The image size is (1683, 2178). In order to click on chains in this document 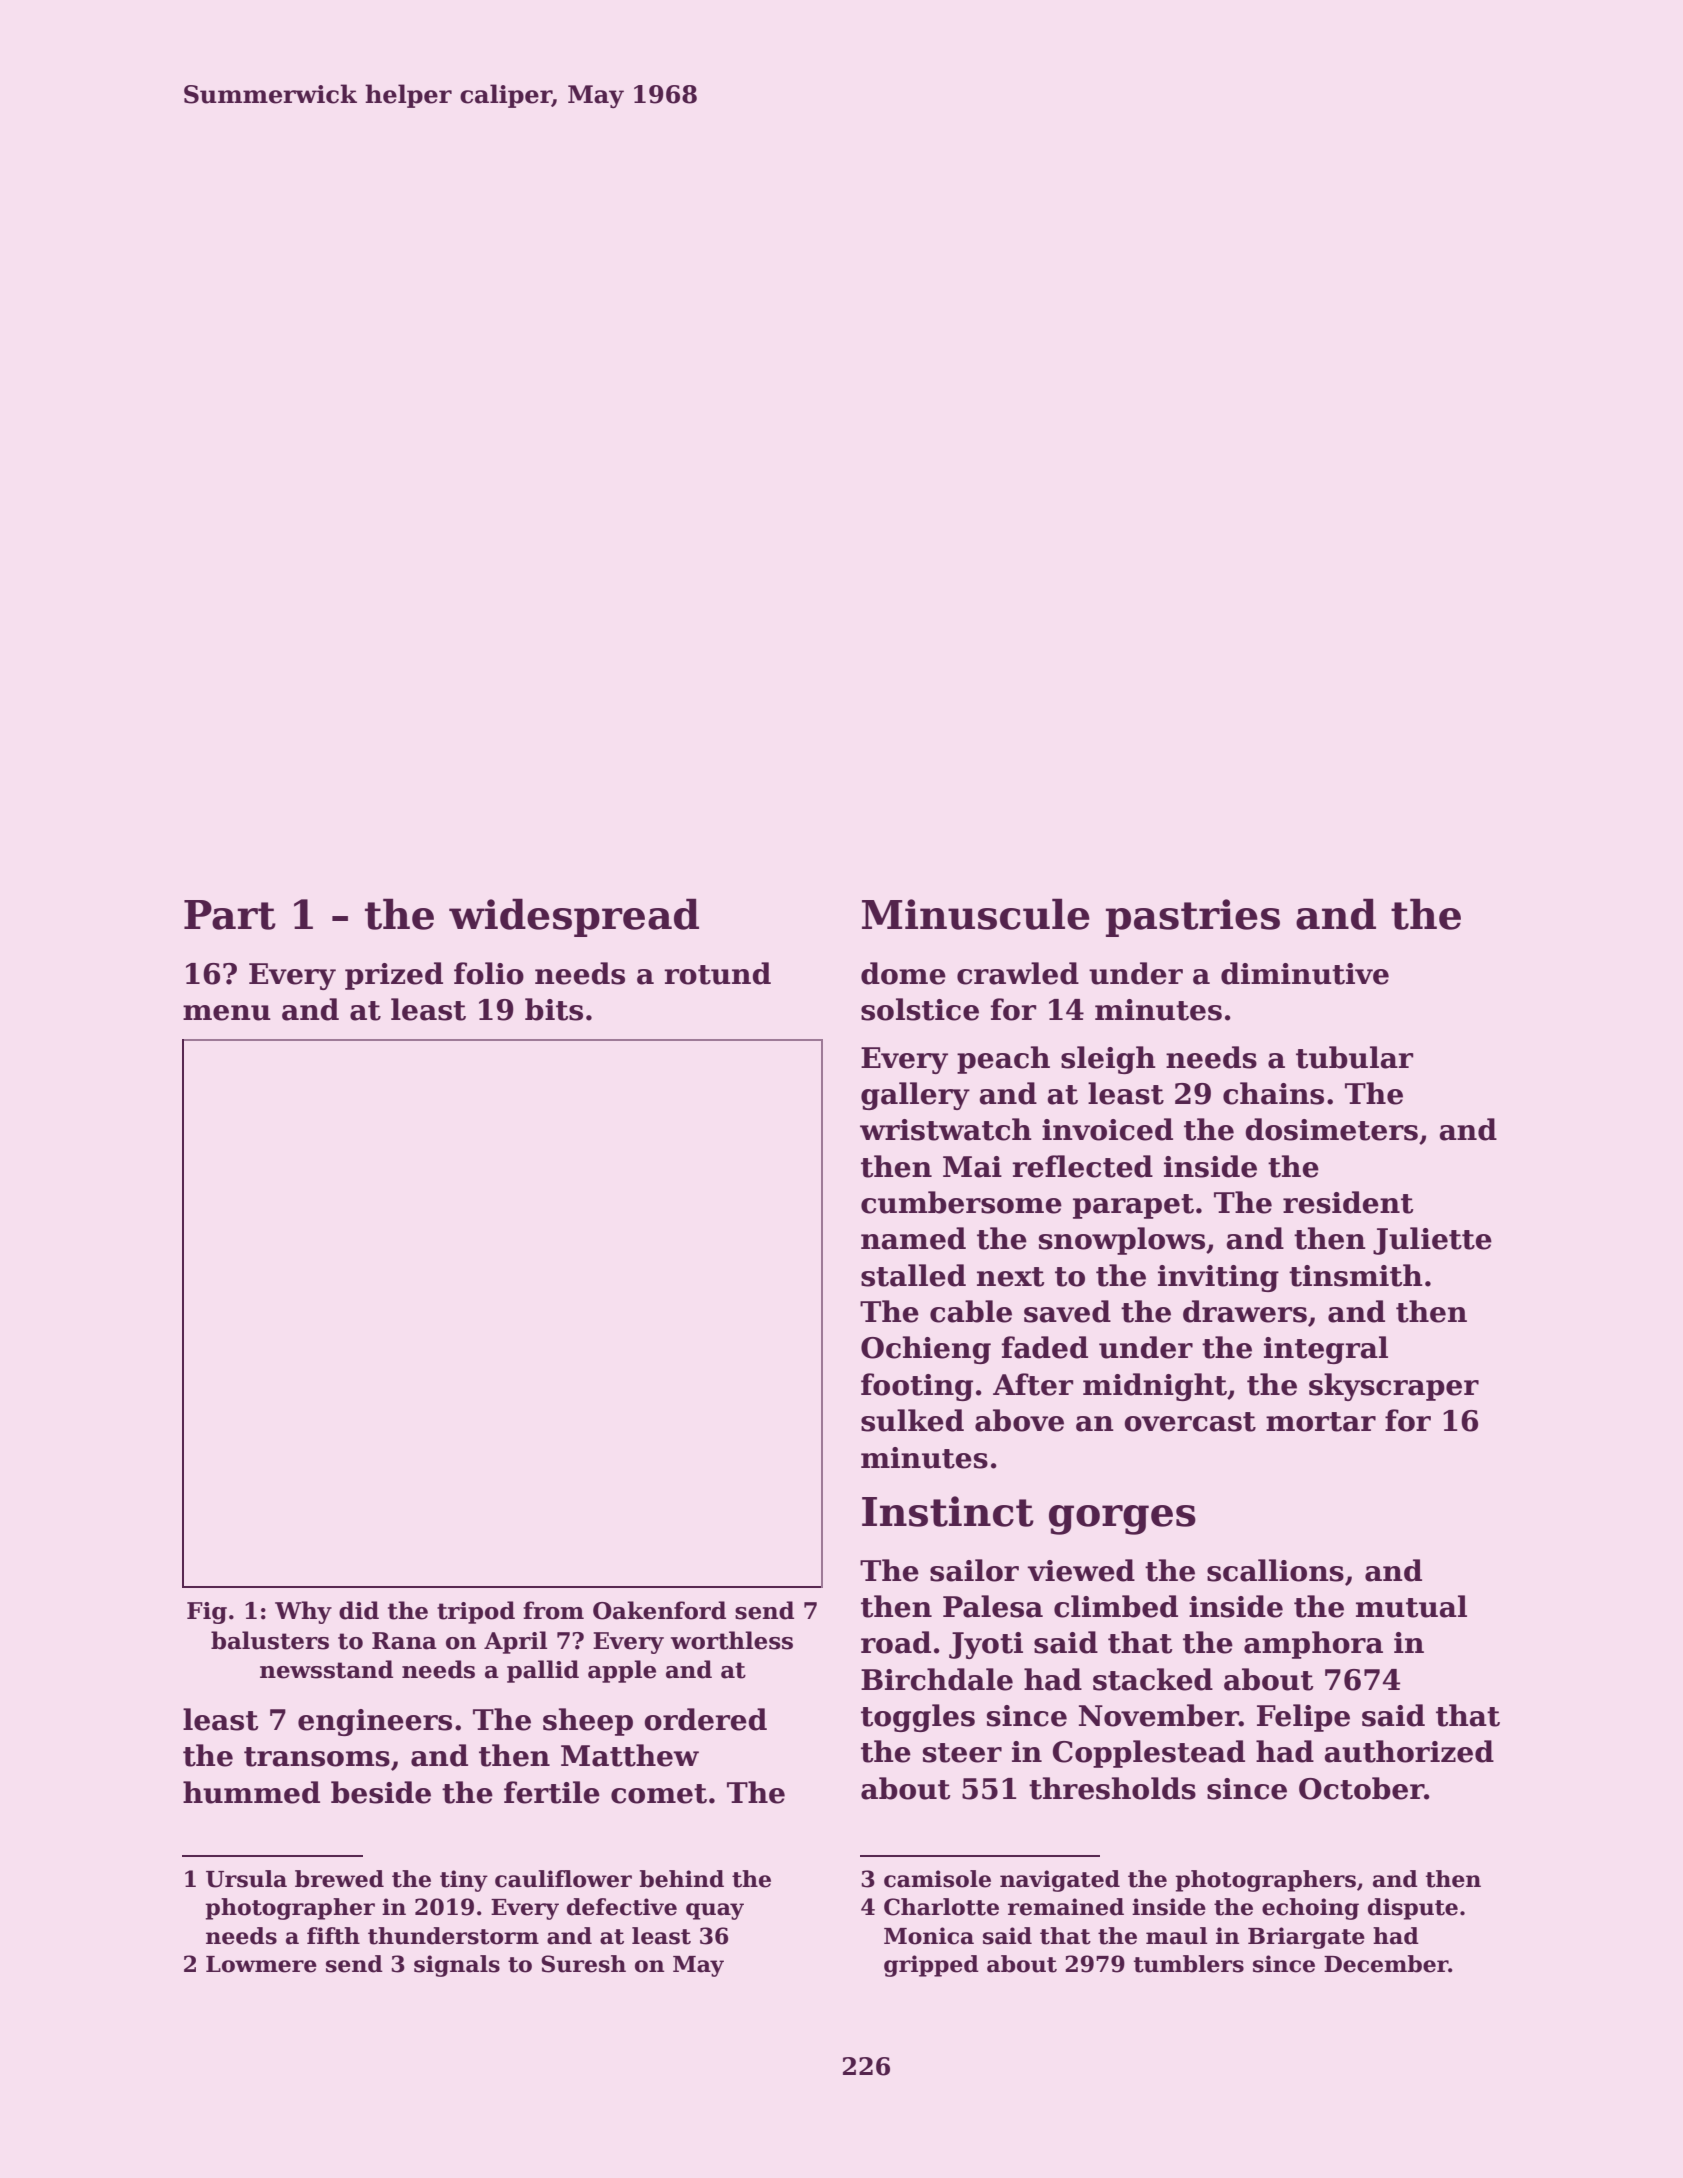, I will do `click(1273, 1093)`.
